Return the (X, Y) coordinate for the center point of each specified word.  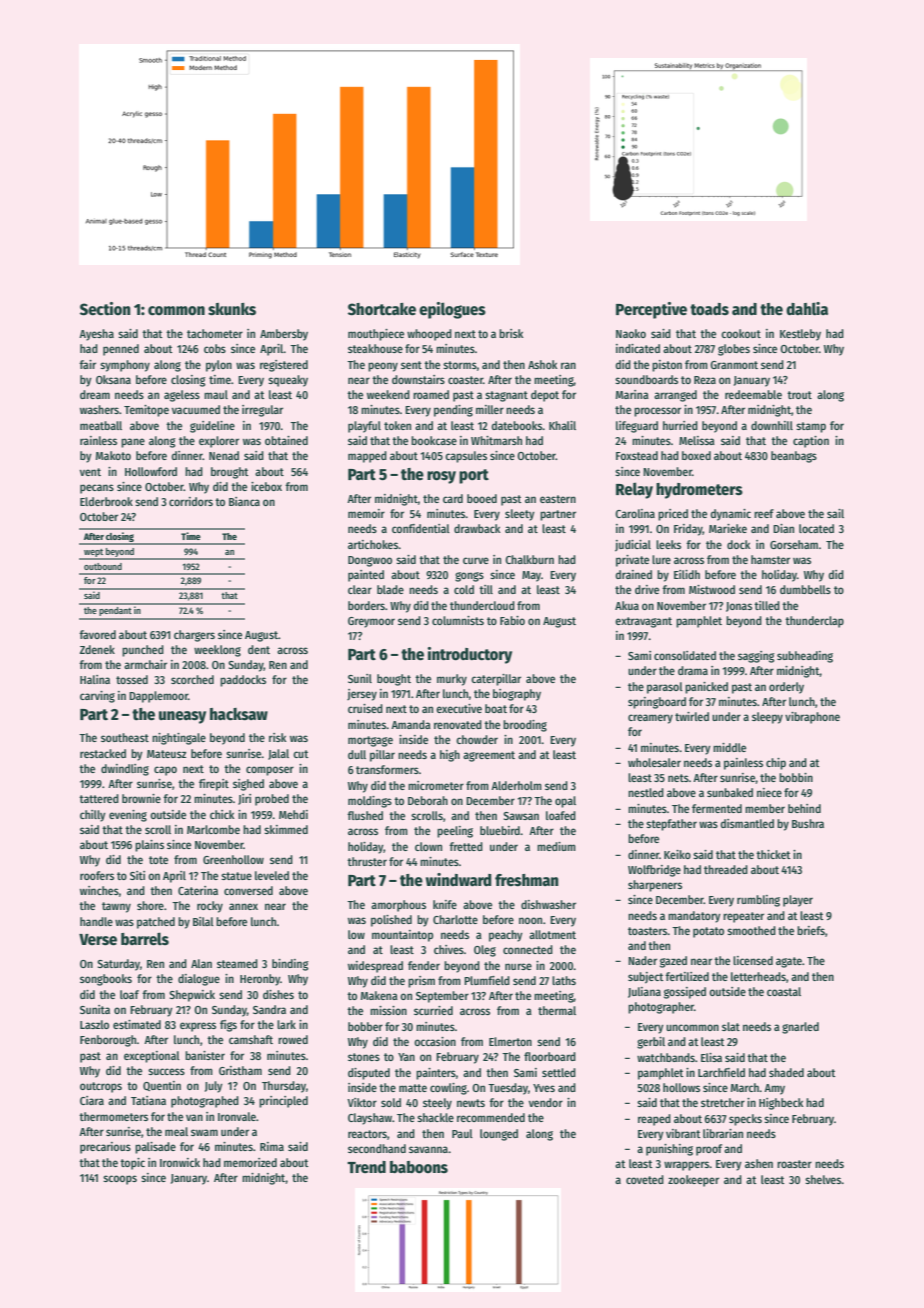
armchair (145, 664)
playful (364, 427)
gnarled (800, 1028)
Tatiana (148, 1100)
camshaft (251, 1039)
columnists (458, 620)
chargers (194, 636)
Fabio (512, 620)
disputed (369, 1074)
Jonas (739, 607)
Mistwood (712, 589)
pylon (219, 366)
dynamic (730, 515)
